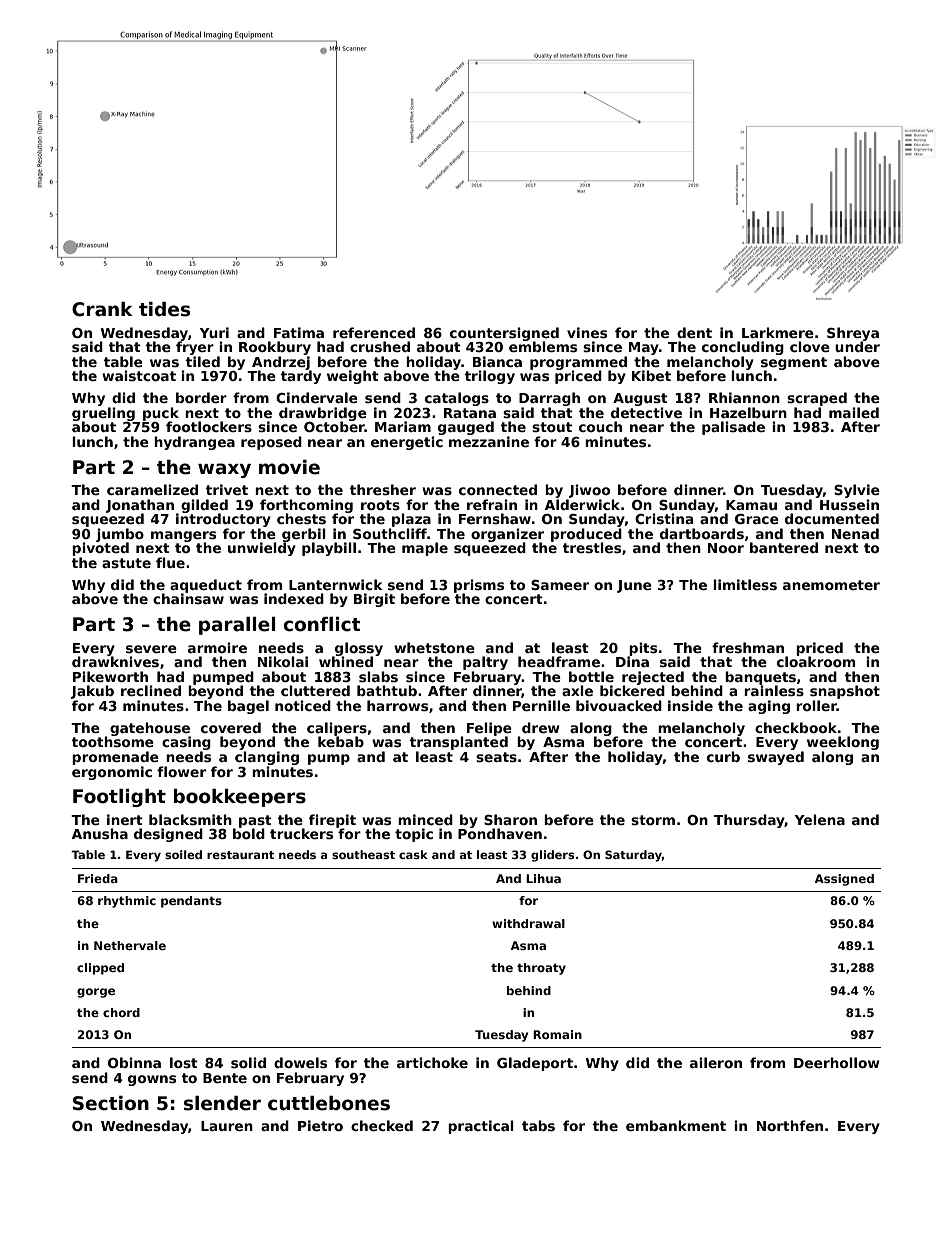  Describe the element at coordinates (103, 414) in the image. I see `grueling` at that location.
